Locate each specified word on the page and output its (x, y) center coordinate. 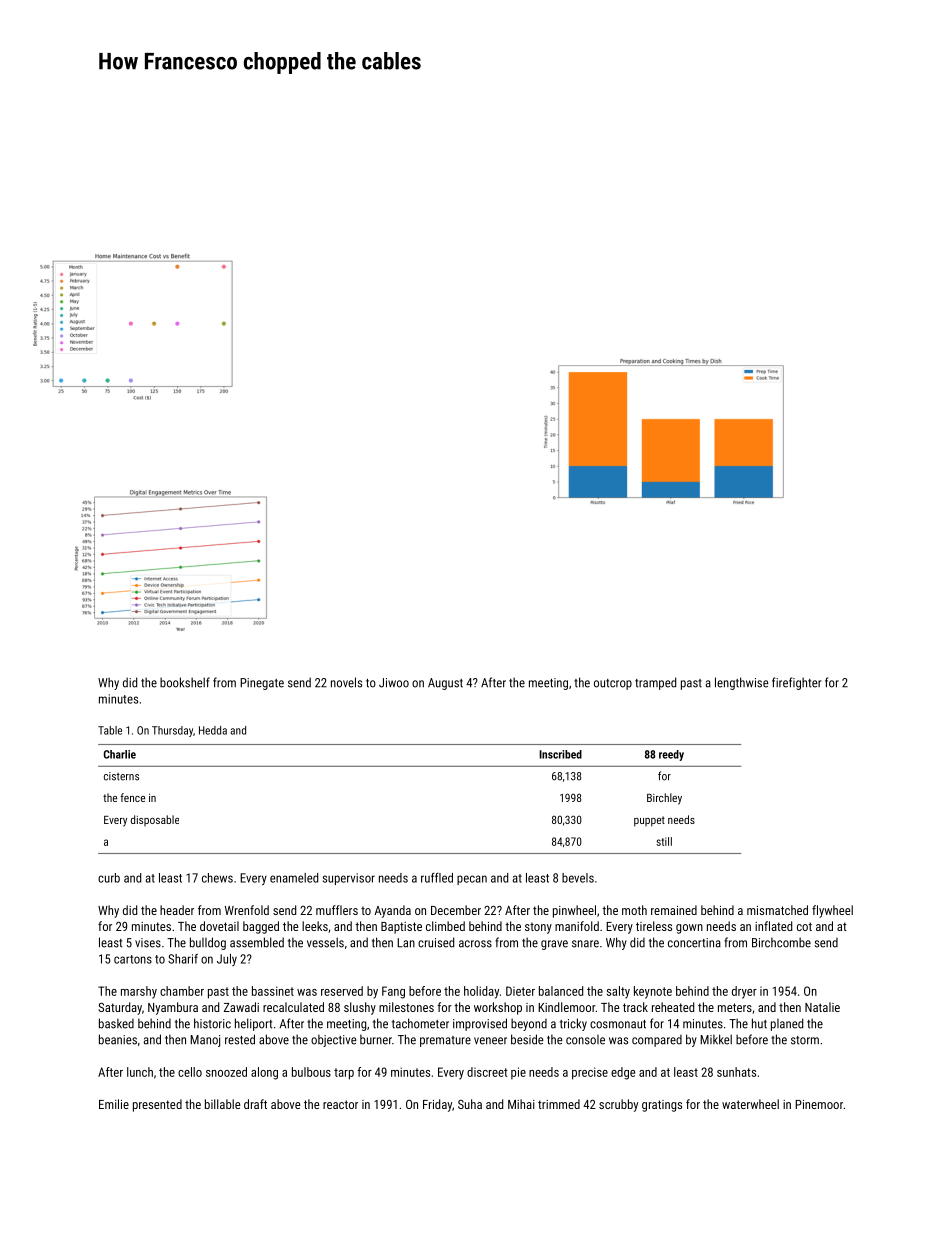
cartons (133, 959)
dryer (744, 992)
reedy (671, 755)
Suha (470, 1104)
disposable (155, 820)
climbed (445, 926)
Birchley (664, 799)
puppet (649, 821)
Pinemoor (819, 1104)
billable (222, 1104)
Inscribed (560, 754)
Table (110, 730)
